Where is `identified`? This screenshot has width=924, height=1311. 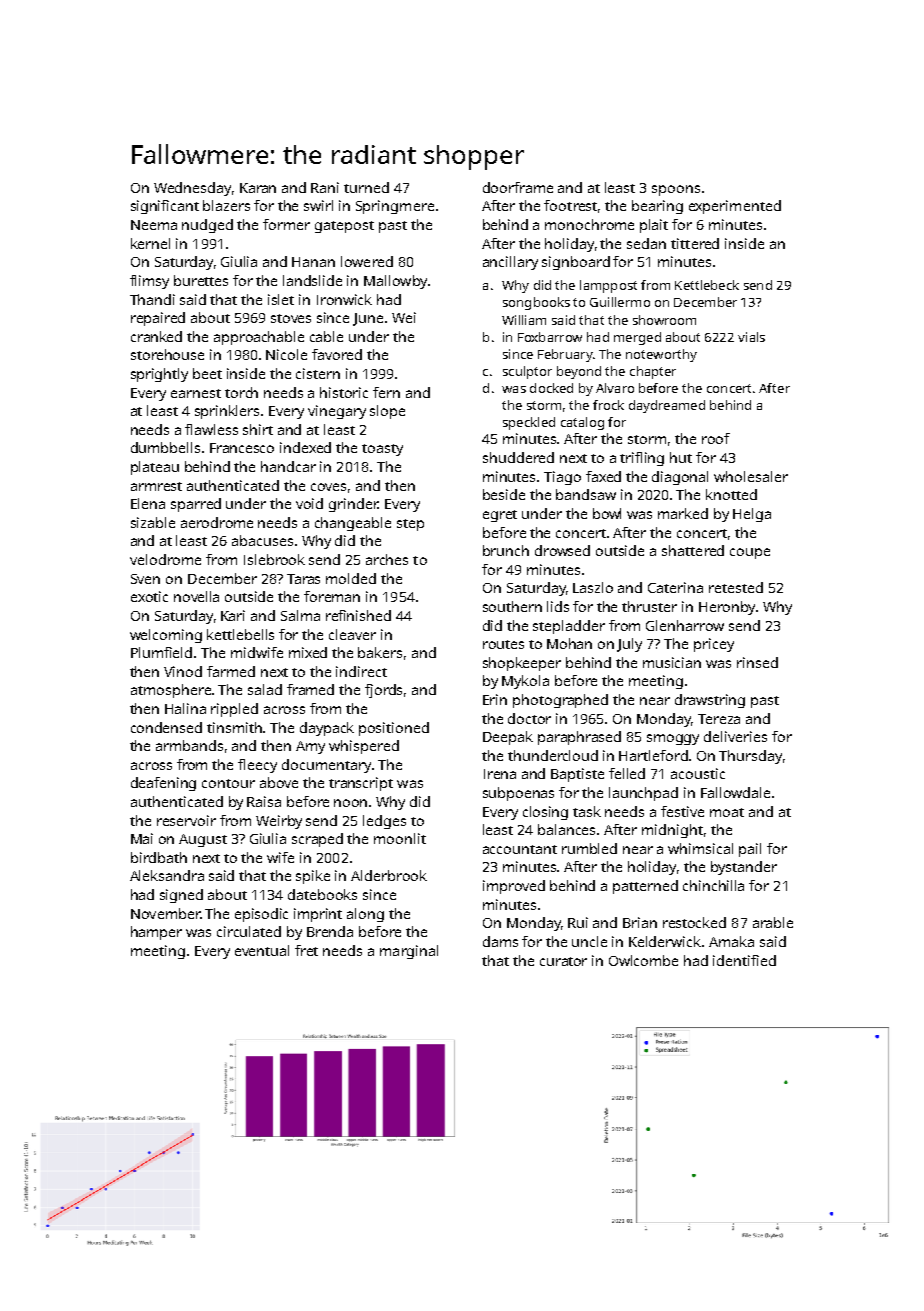 identified is located at coordinates (744, 960).
